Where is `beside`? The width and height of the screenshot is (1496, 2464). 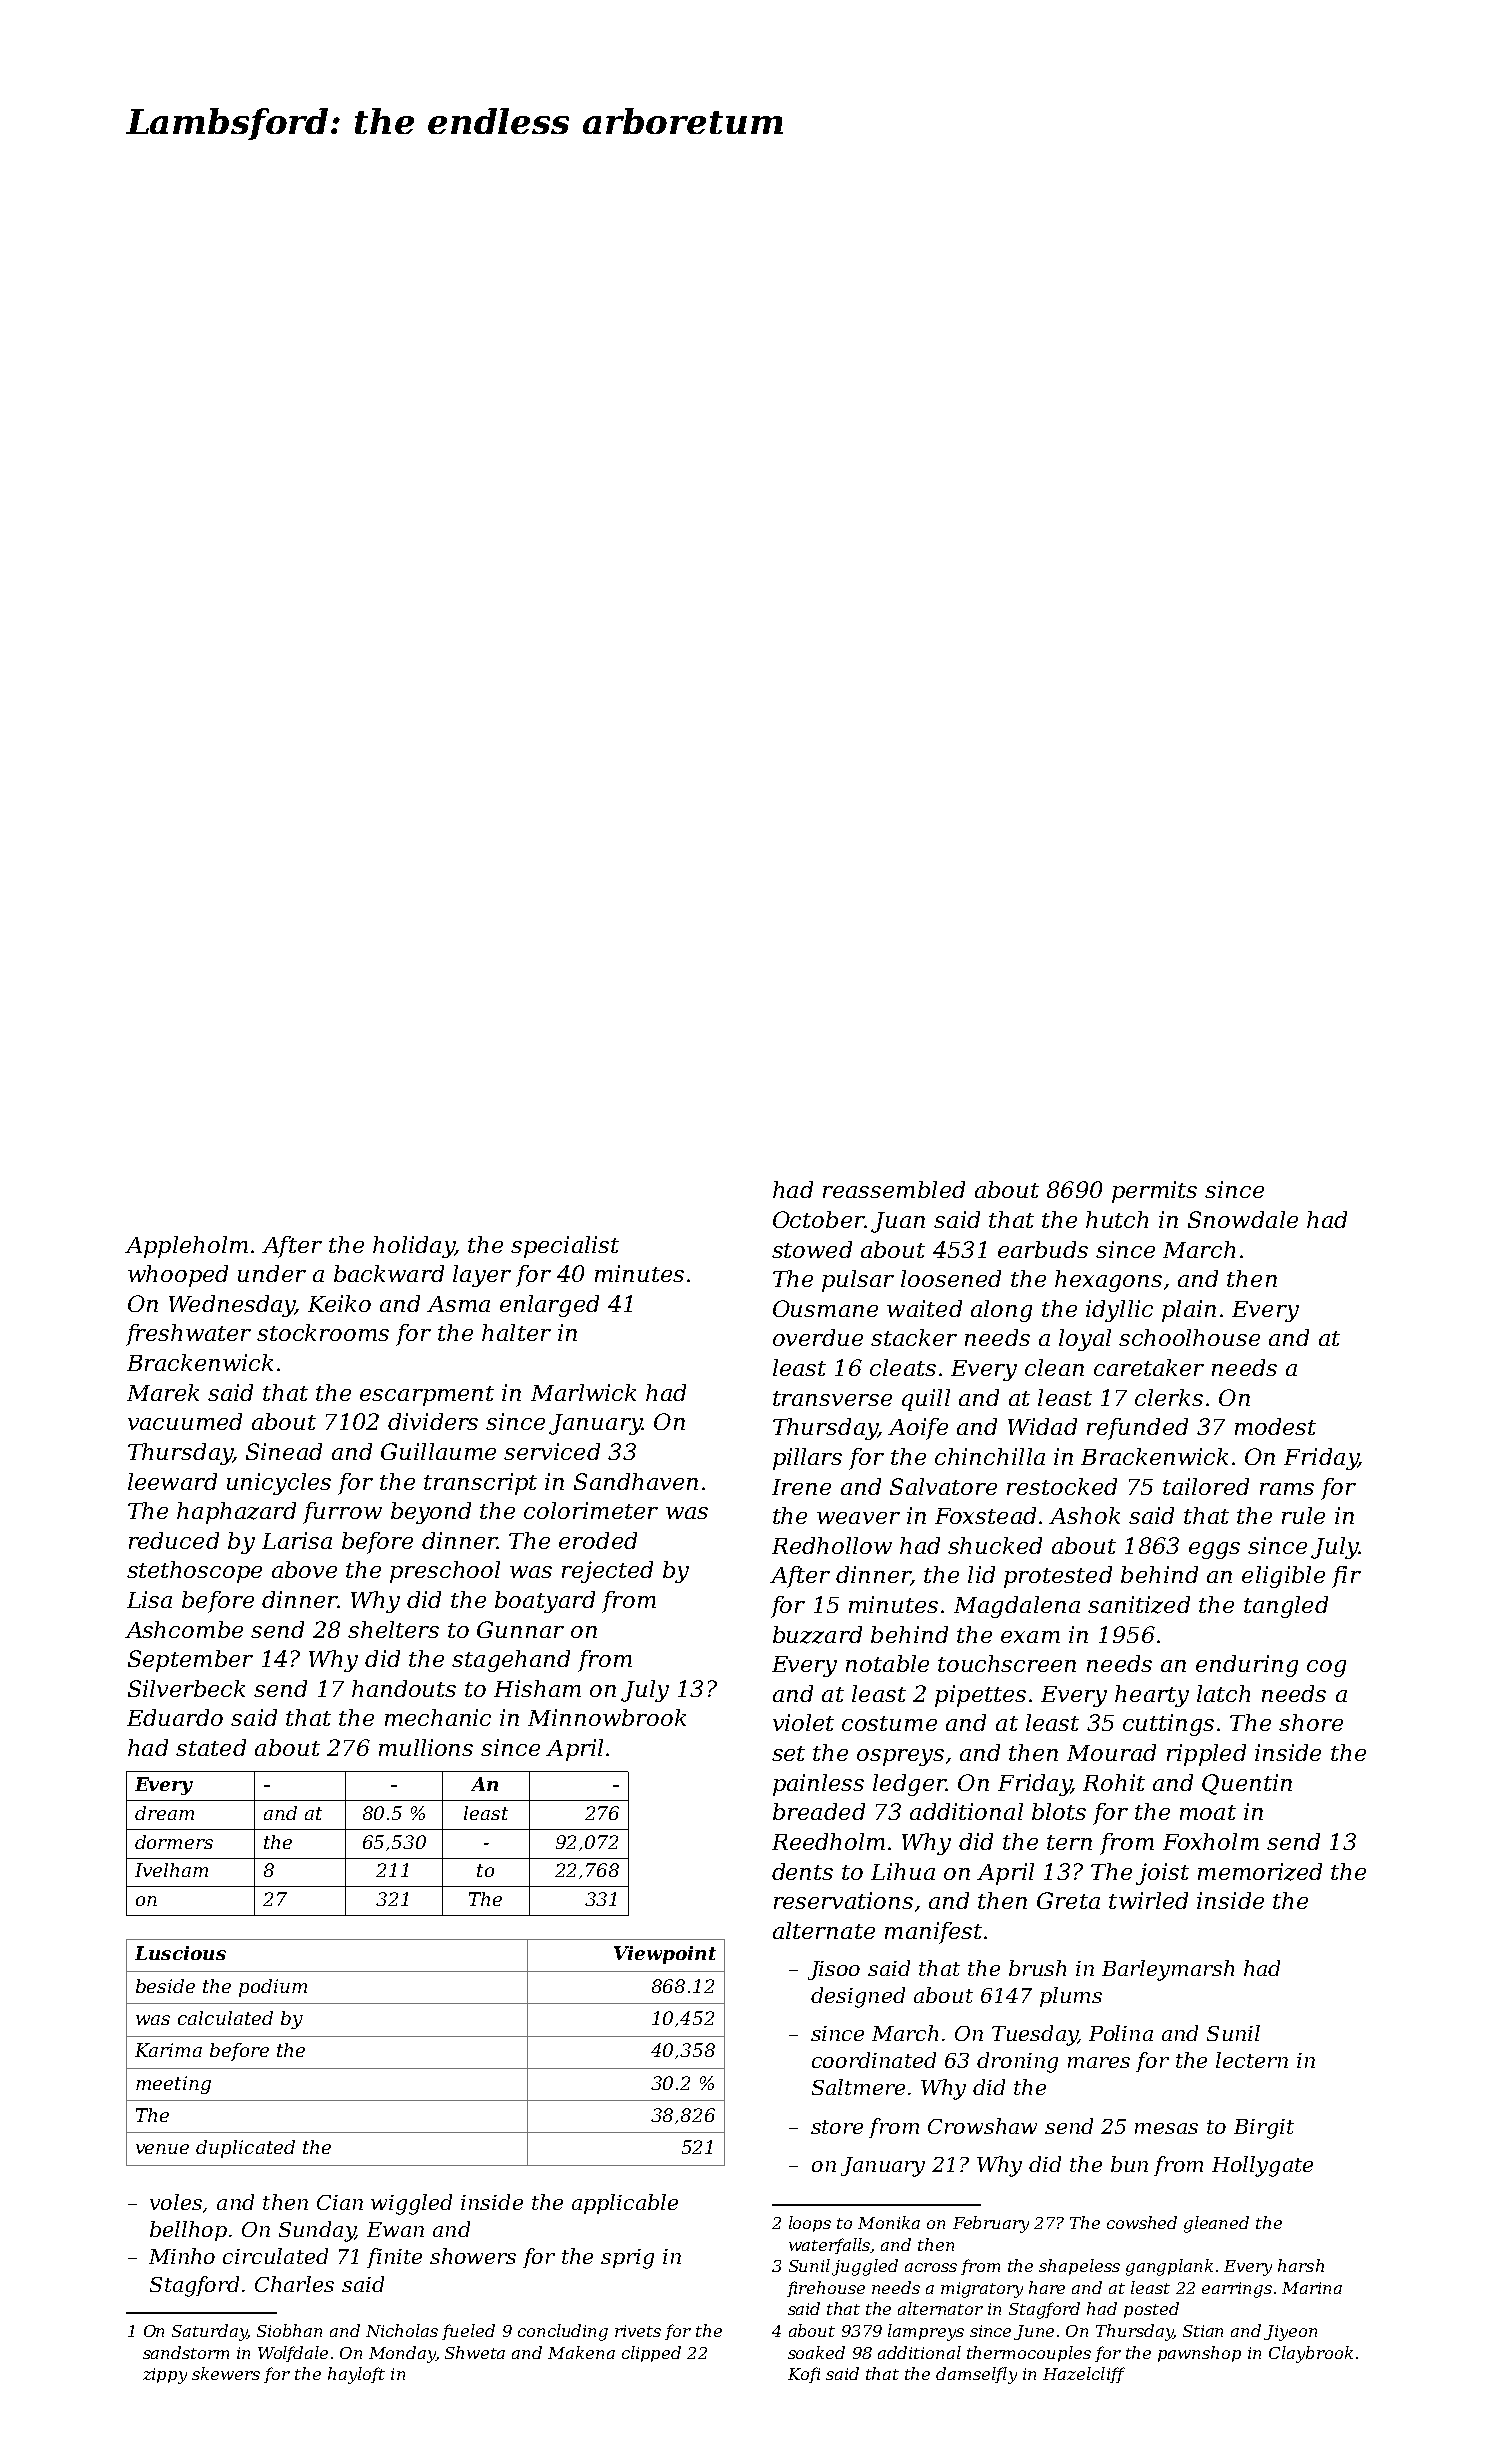
beside is located at coordinates (165, 1986).
